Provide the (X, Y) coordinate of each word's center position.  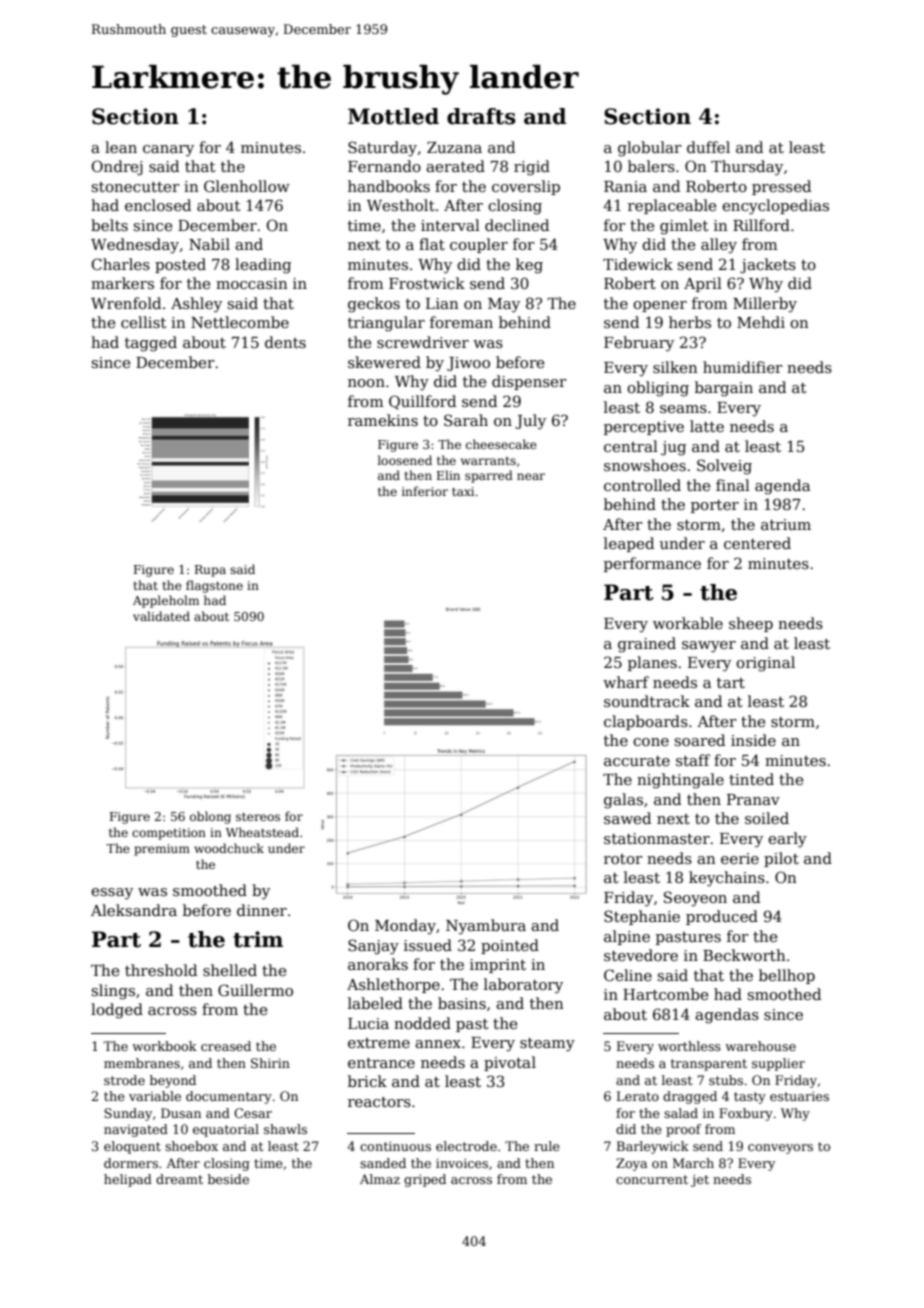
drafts (481, 116)
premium (162, 850)
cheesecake (501, 444)
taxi (463, 491)
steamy (547, 1045)
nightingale (680, 781)
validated (161, 616)
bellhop (787, 976)
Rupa (210, 571)
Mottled (393, 116)
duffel (708, 147)
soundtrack (647, 701)
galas (623, 801)
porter (715, 506)
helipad (128, 1180)
